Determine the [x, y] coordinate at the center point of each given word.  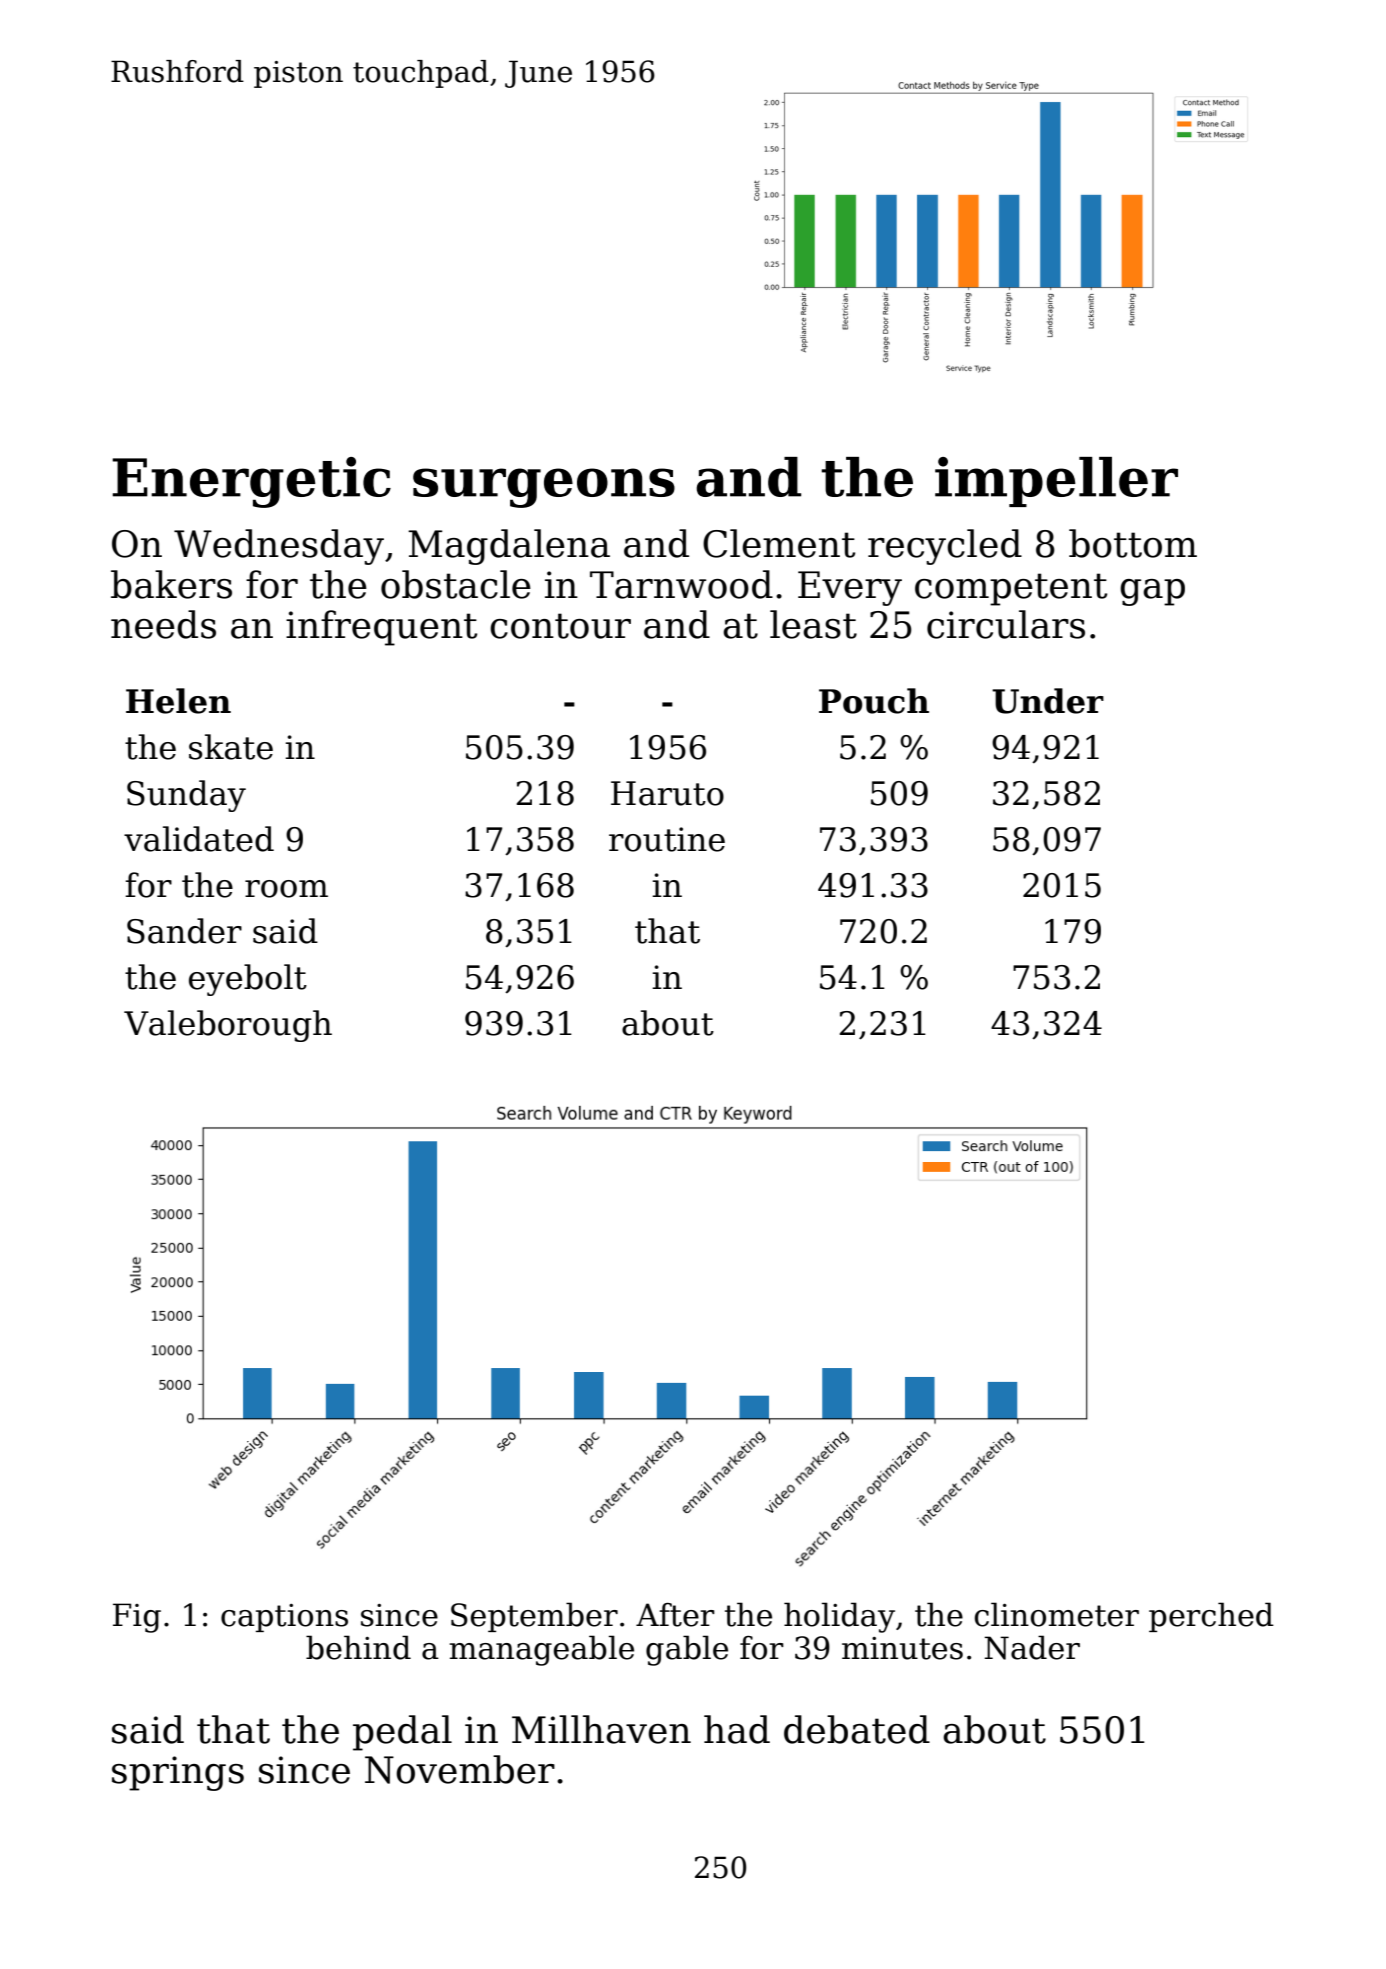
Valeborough [228, 1026]
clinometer [1057, 1614]
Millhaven [601, 1729]
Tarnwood [681, 584]
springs [178, 1773]
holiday [839, 1617]
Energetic [251, 482]
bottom [1133, 543]
